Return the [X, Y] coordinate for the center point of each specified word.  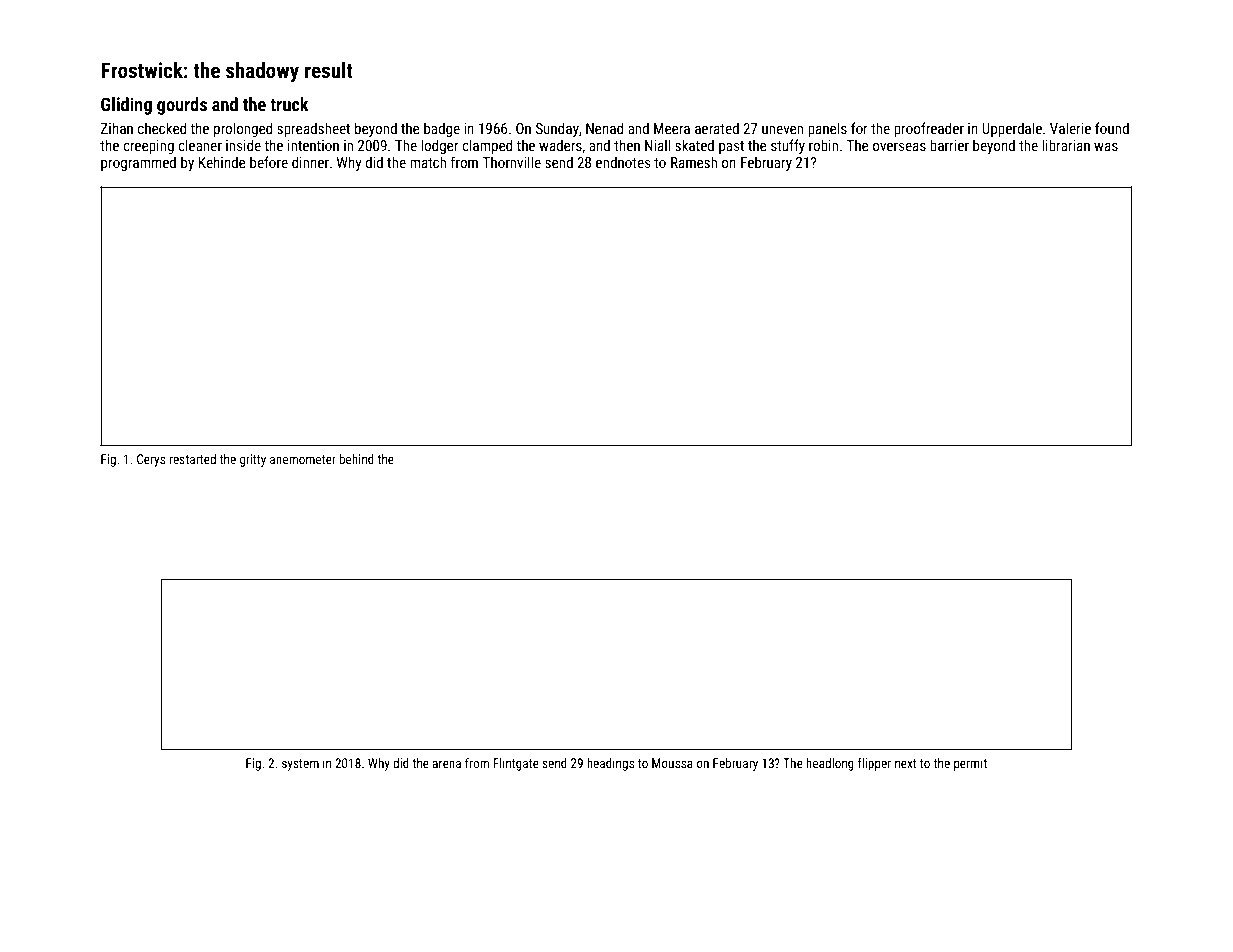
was [1106, 147]
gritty [253, 460]
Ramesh [694, 162]
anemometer [303, 459]
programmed [138, 163]
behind [357, 459]
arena [446, 764]
